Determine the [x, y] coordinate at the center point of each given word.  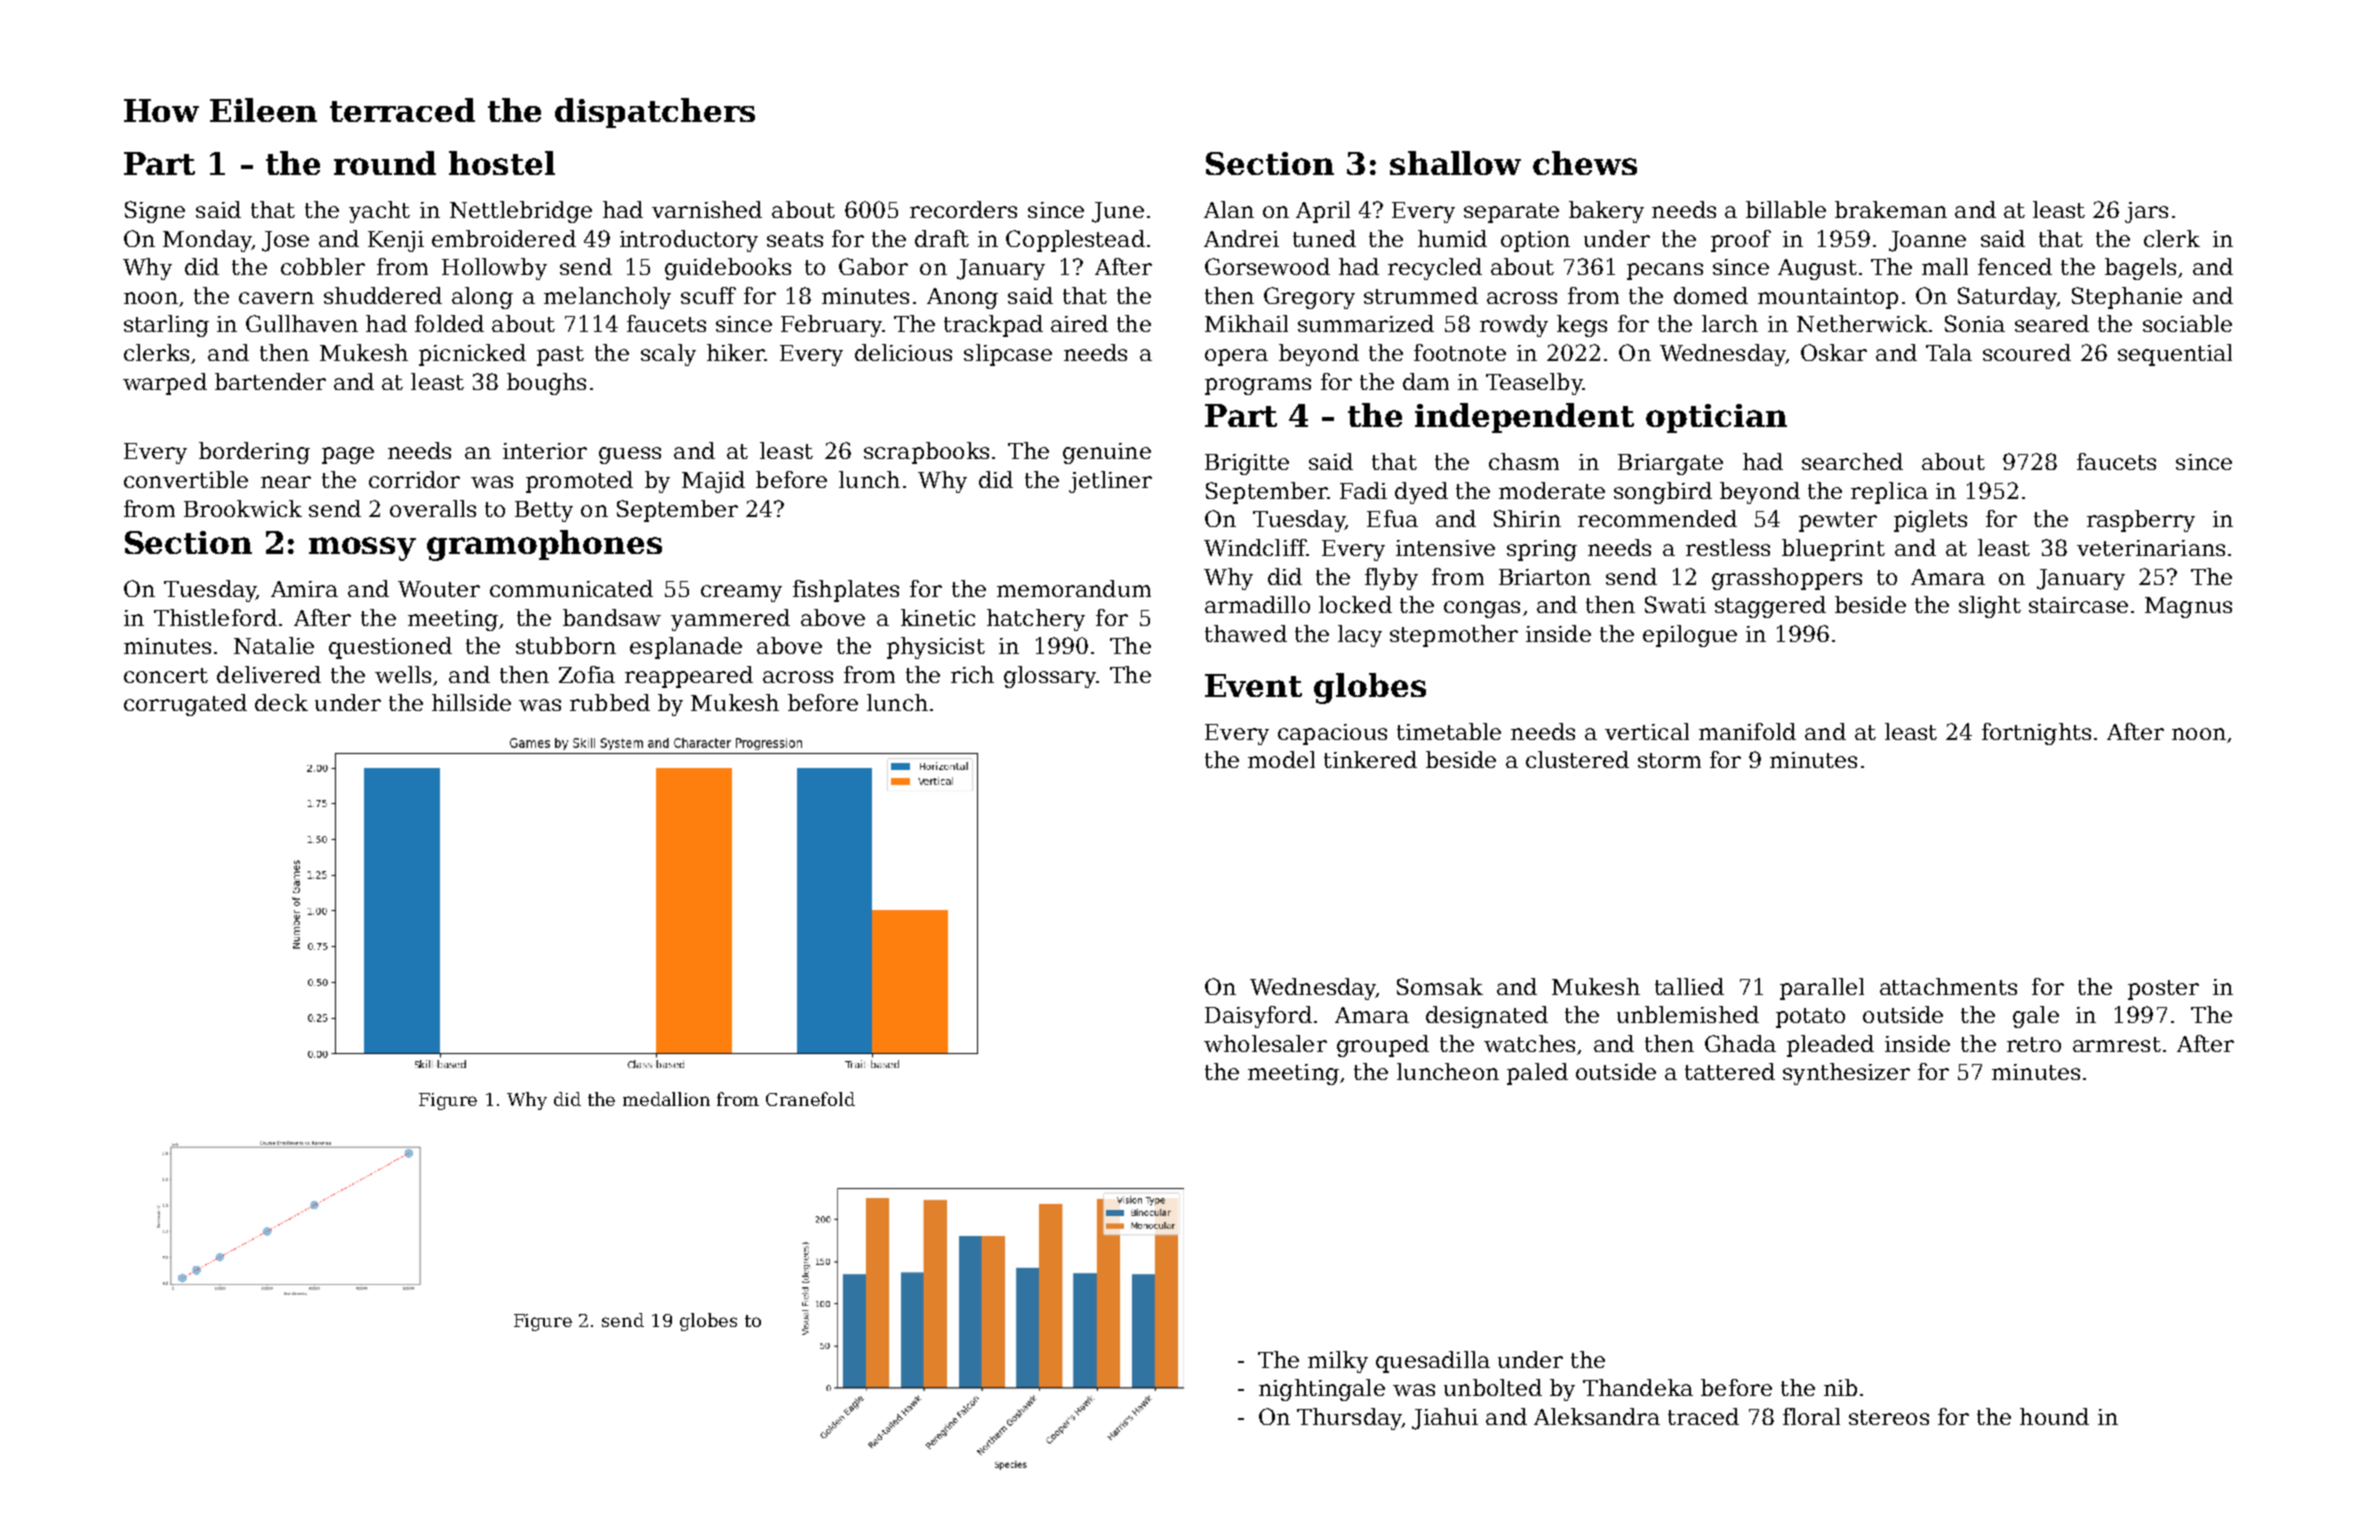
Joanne [1927, 241]
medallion [666, 1099]
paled [1537, 1074]
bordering [254, 453]
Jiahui [1445, 1419]
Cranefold [810, 1099]
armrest [2117, 1044]
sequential [2175, 355]
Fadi [1363, 490]
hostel [502, 163]
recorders [963, 209]
